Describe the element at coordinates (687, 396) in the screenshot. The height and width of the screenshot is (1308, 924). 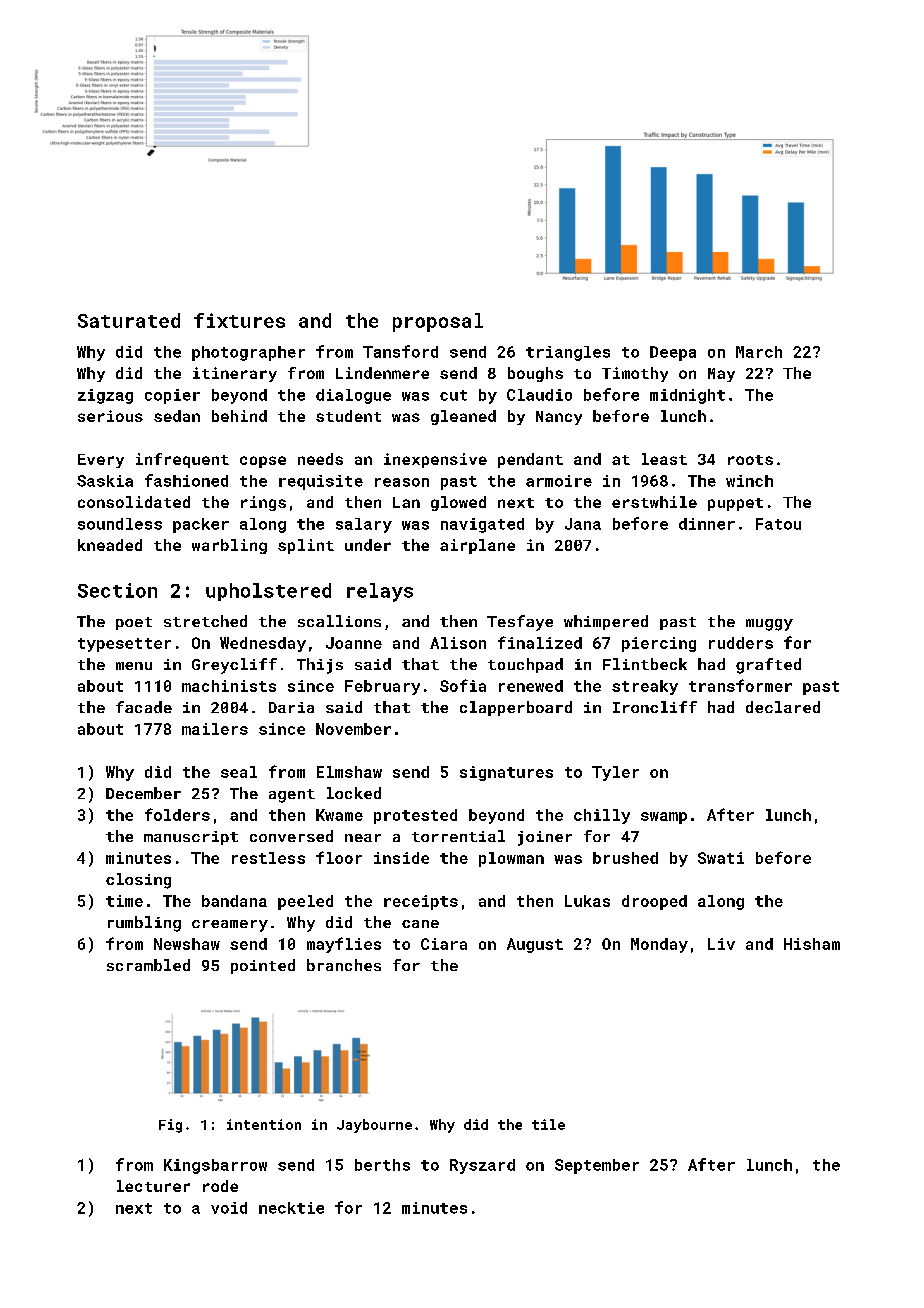
I see `midnight` at that location.
